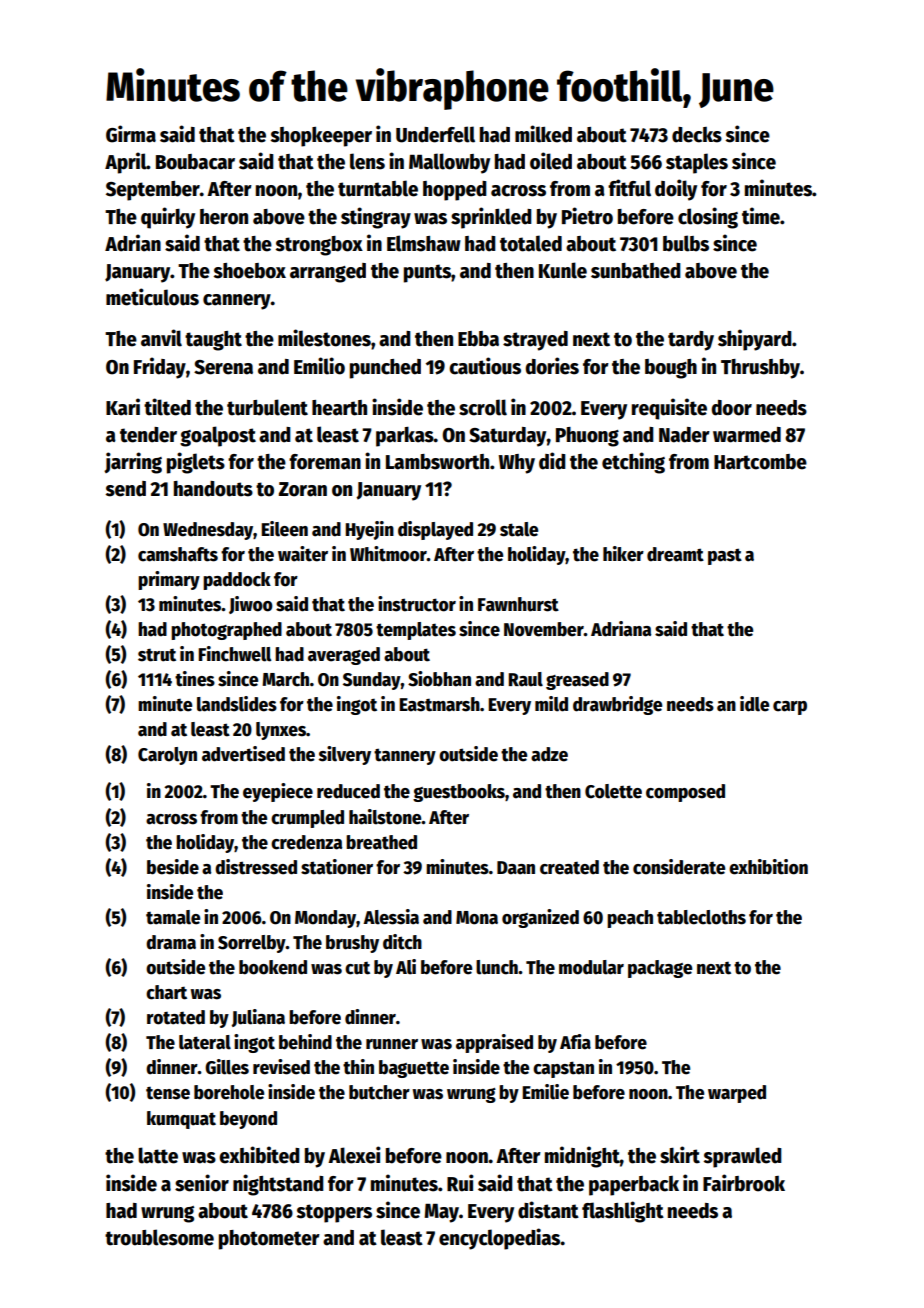  I want to click on milked, so click(543, 134).
